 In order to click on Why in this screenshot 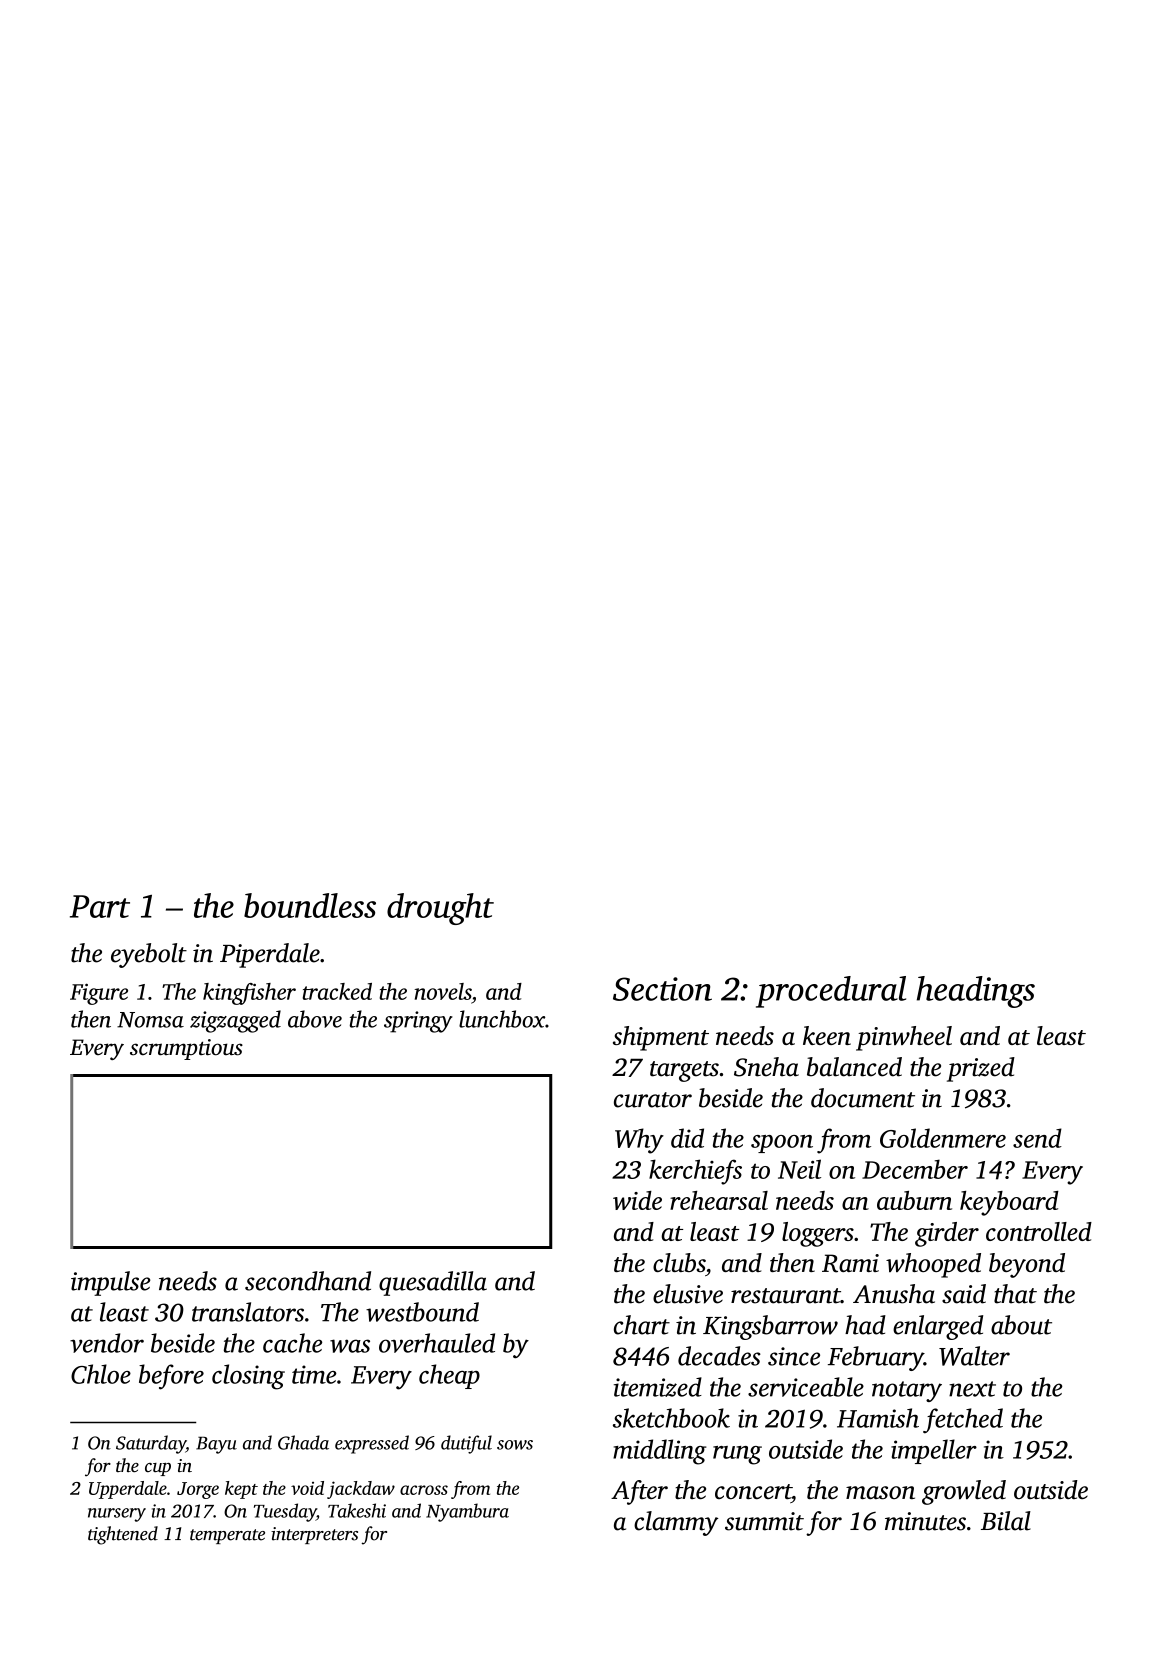, I will do `click(639, 1141)`.
